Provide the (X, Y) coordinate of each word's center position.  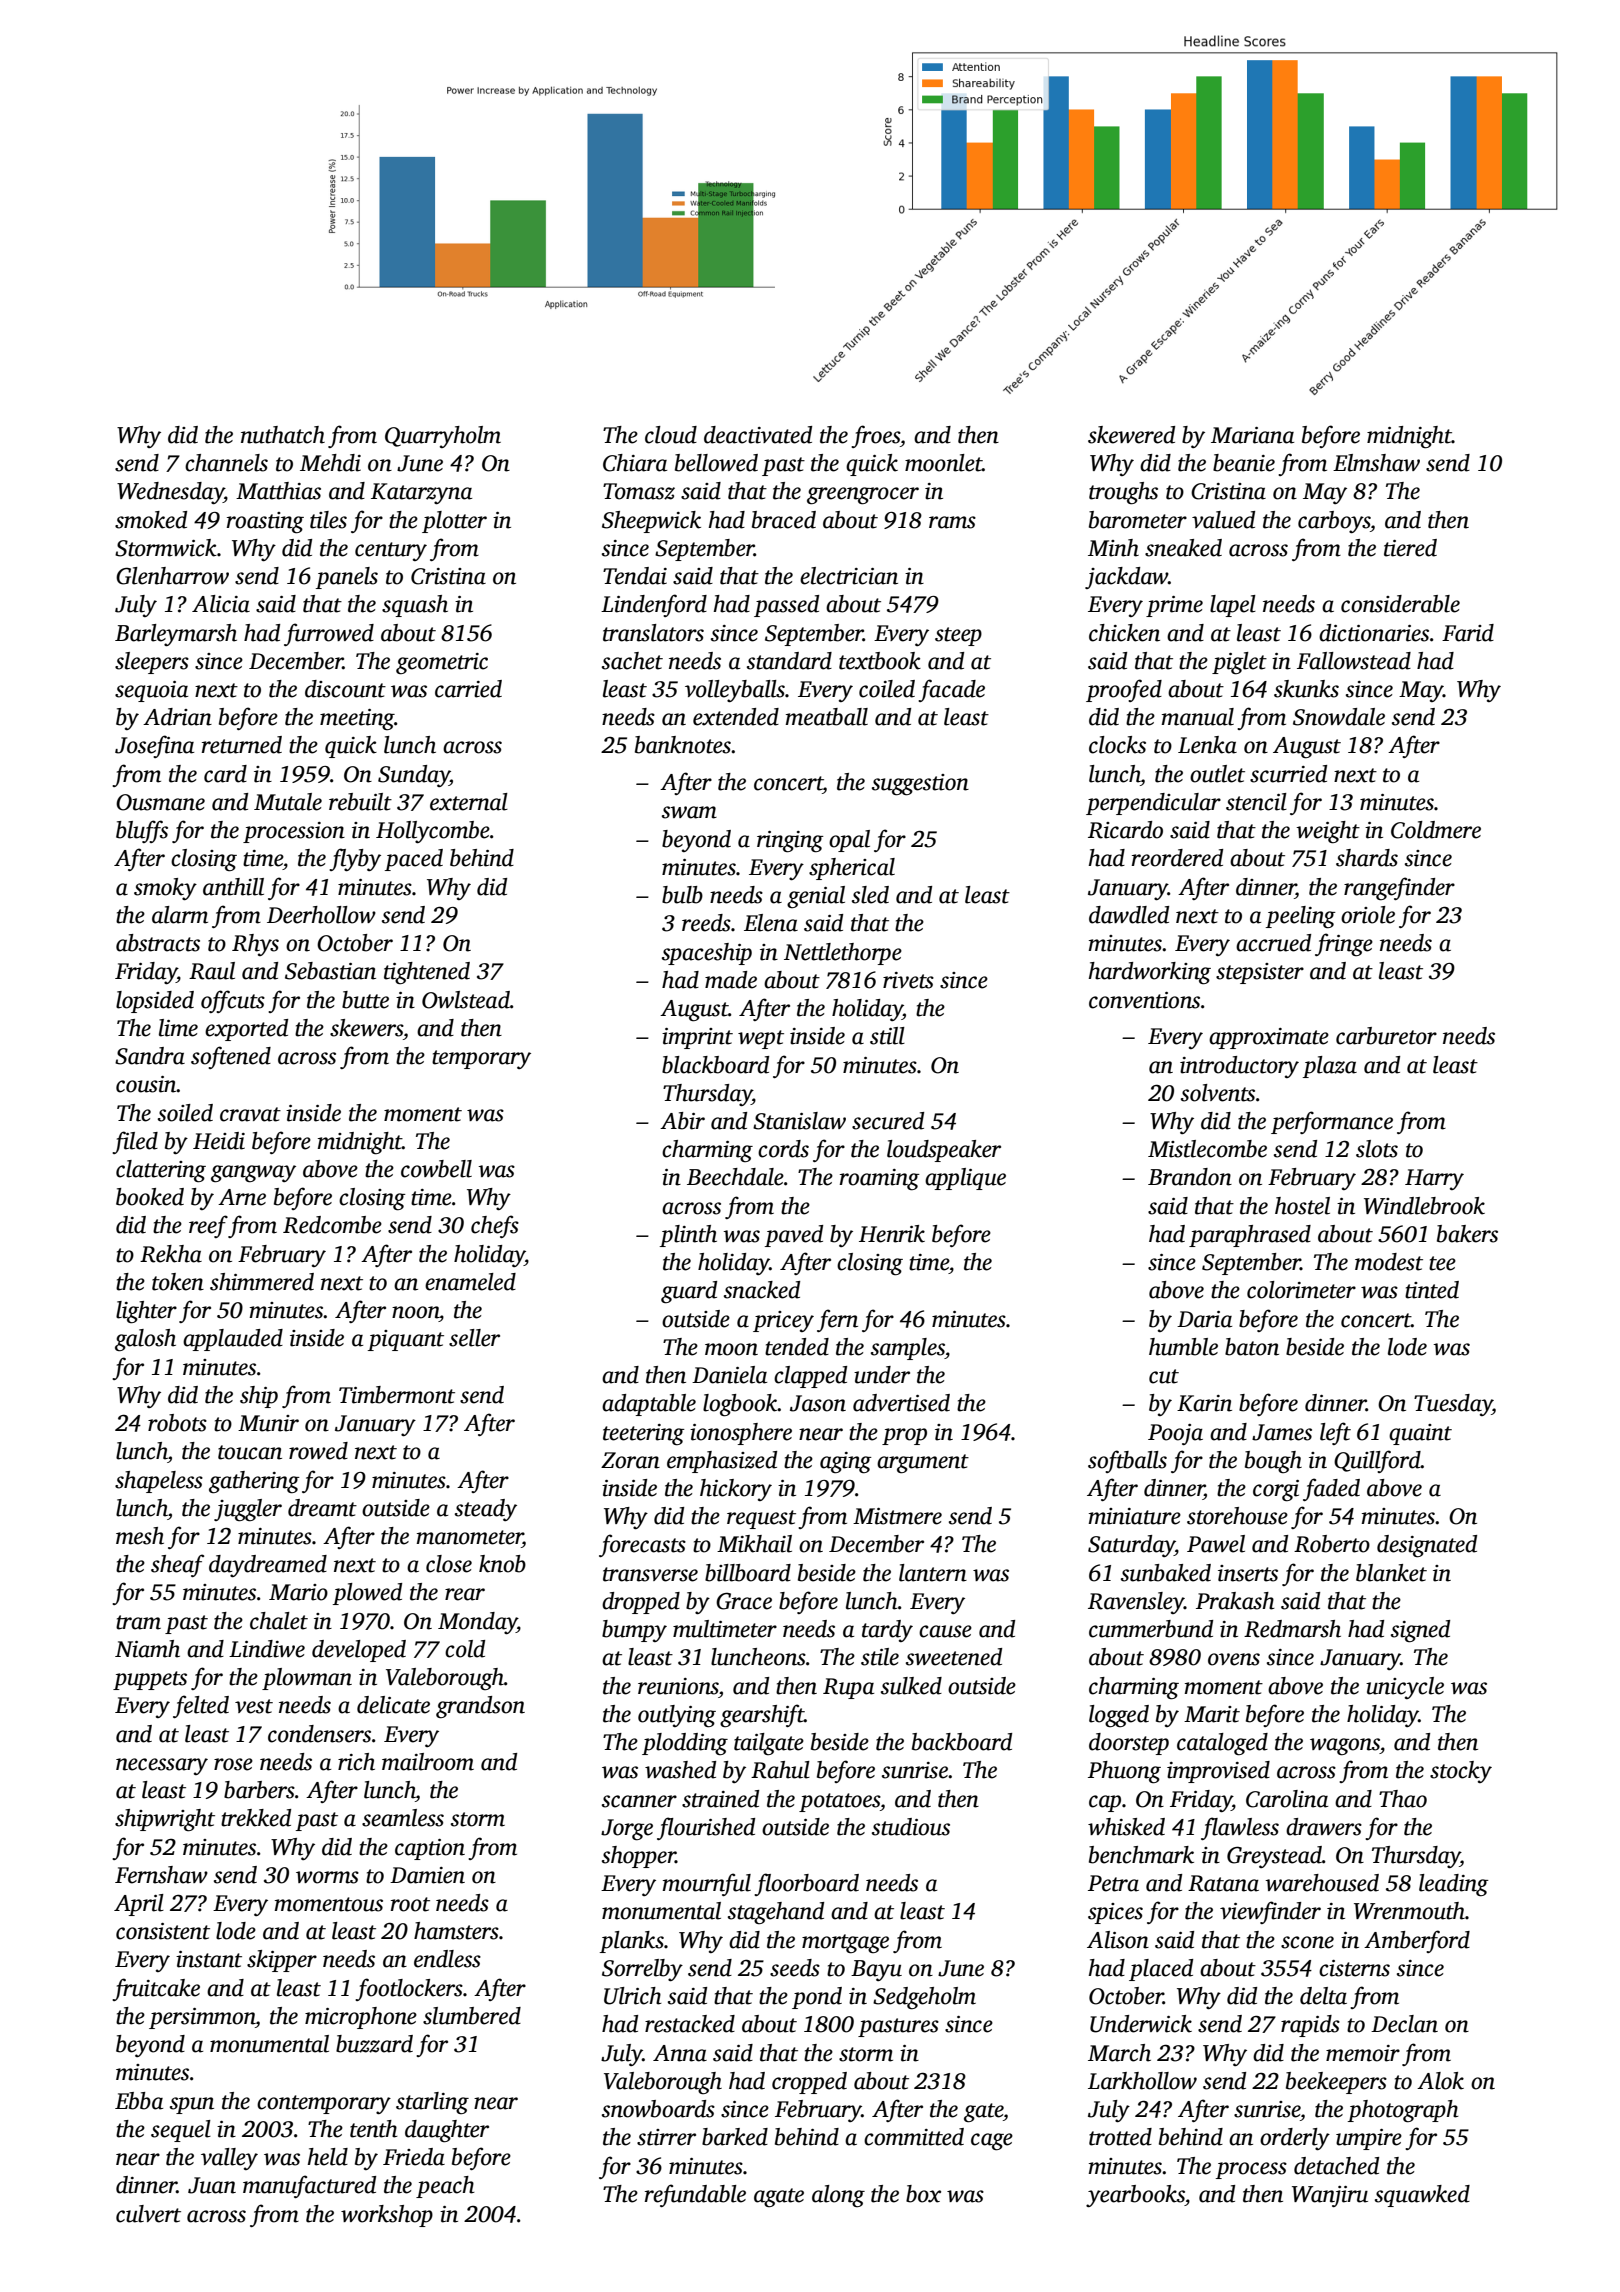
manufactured (309, 2186)
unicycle (1405, 1688)
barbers (259, 1790)
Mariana (1252, 435)
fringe (1344, 944)
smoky (165, 889)
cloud (671, 435)
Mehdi (330, 463)
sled (870, 895)
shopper (639, 1857)
